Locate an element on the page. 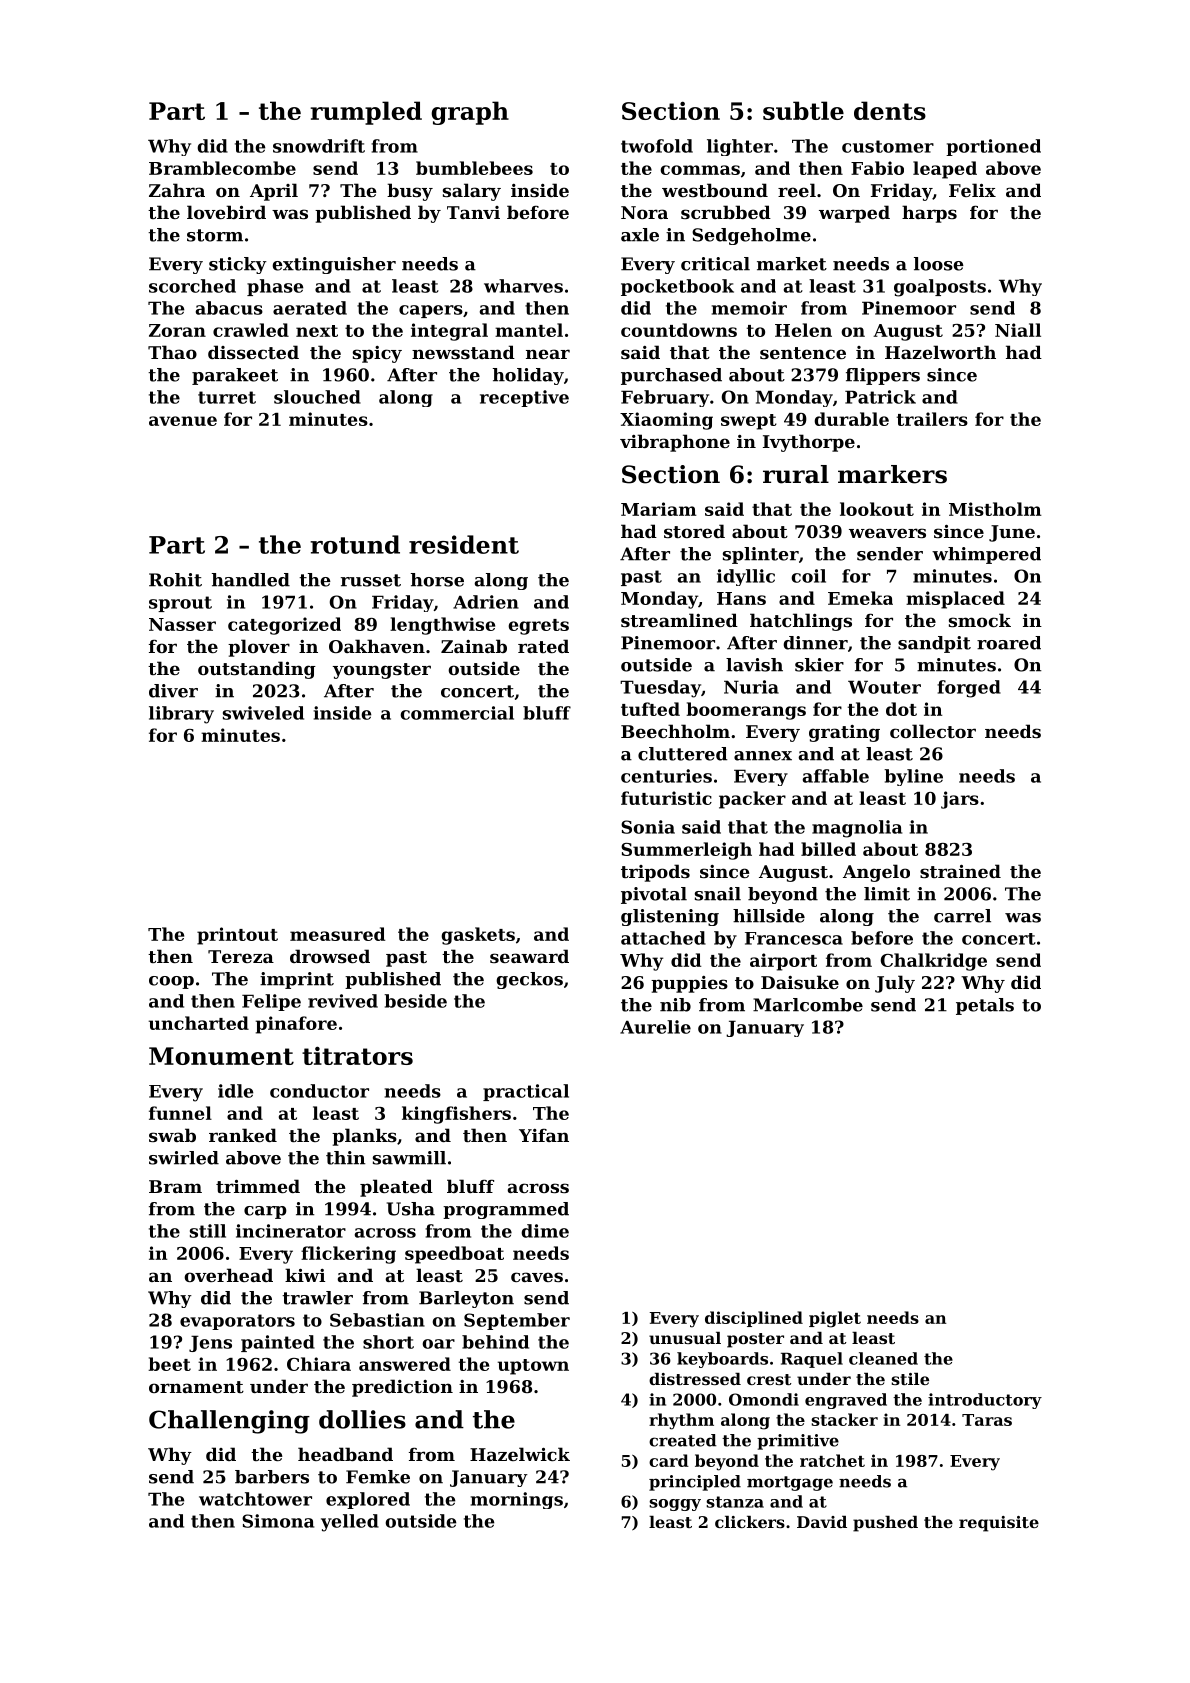 Image resolution: width=1190 pixels, height=1683 pixels. rumpled is located at coordinates (366, 113).
